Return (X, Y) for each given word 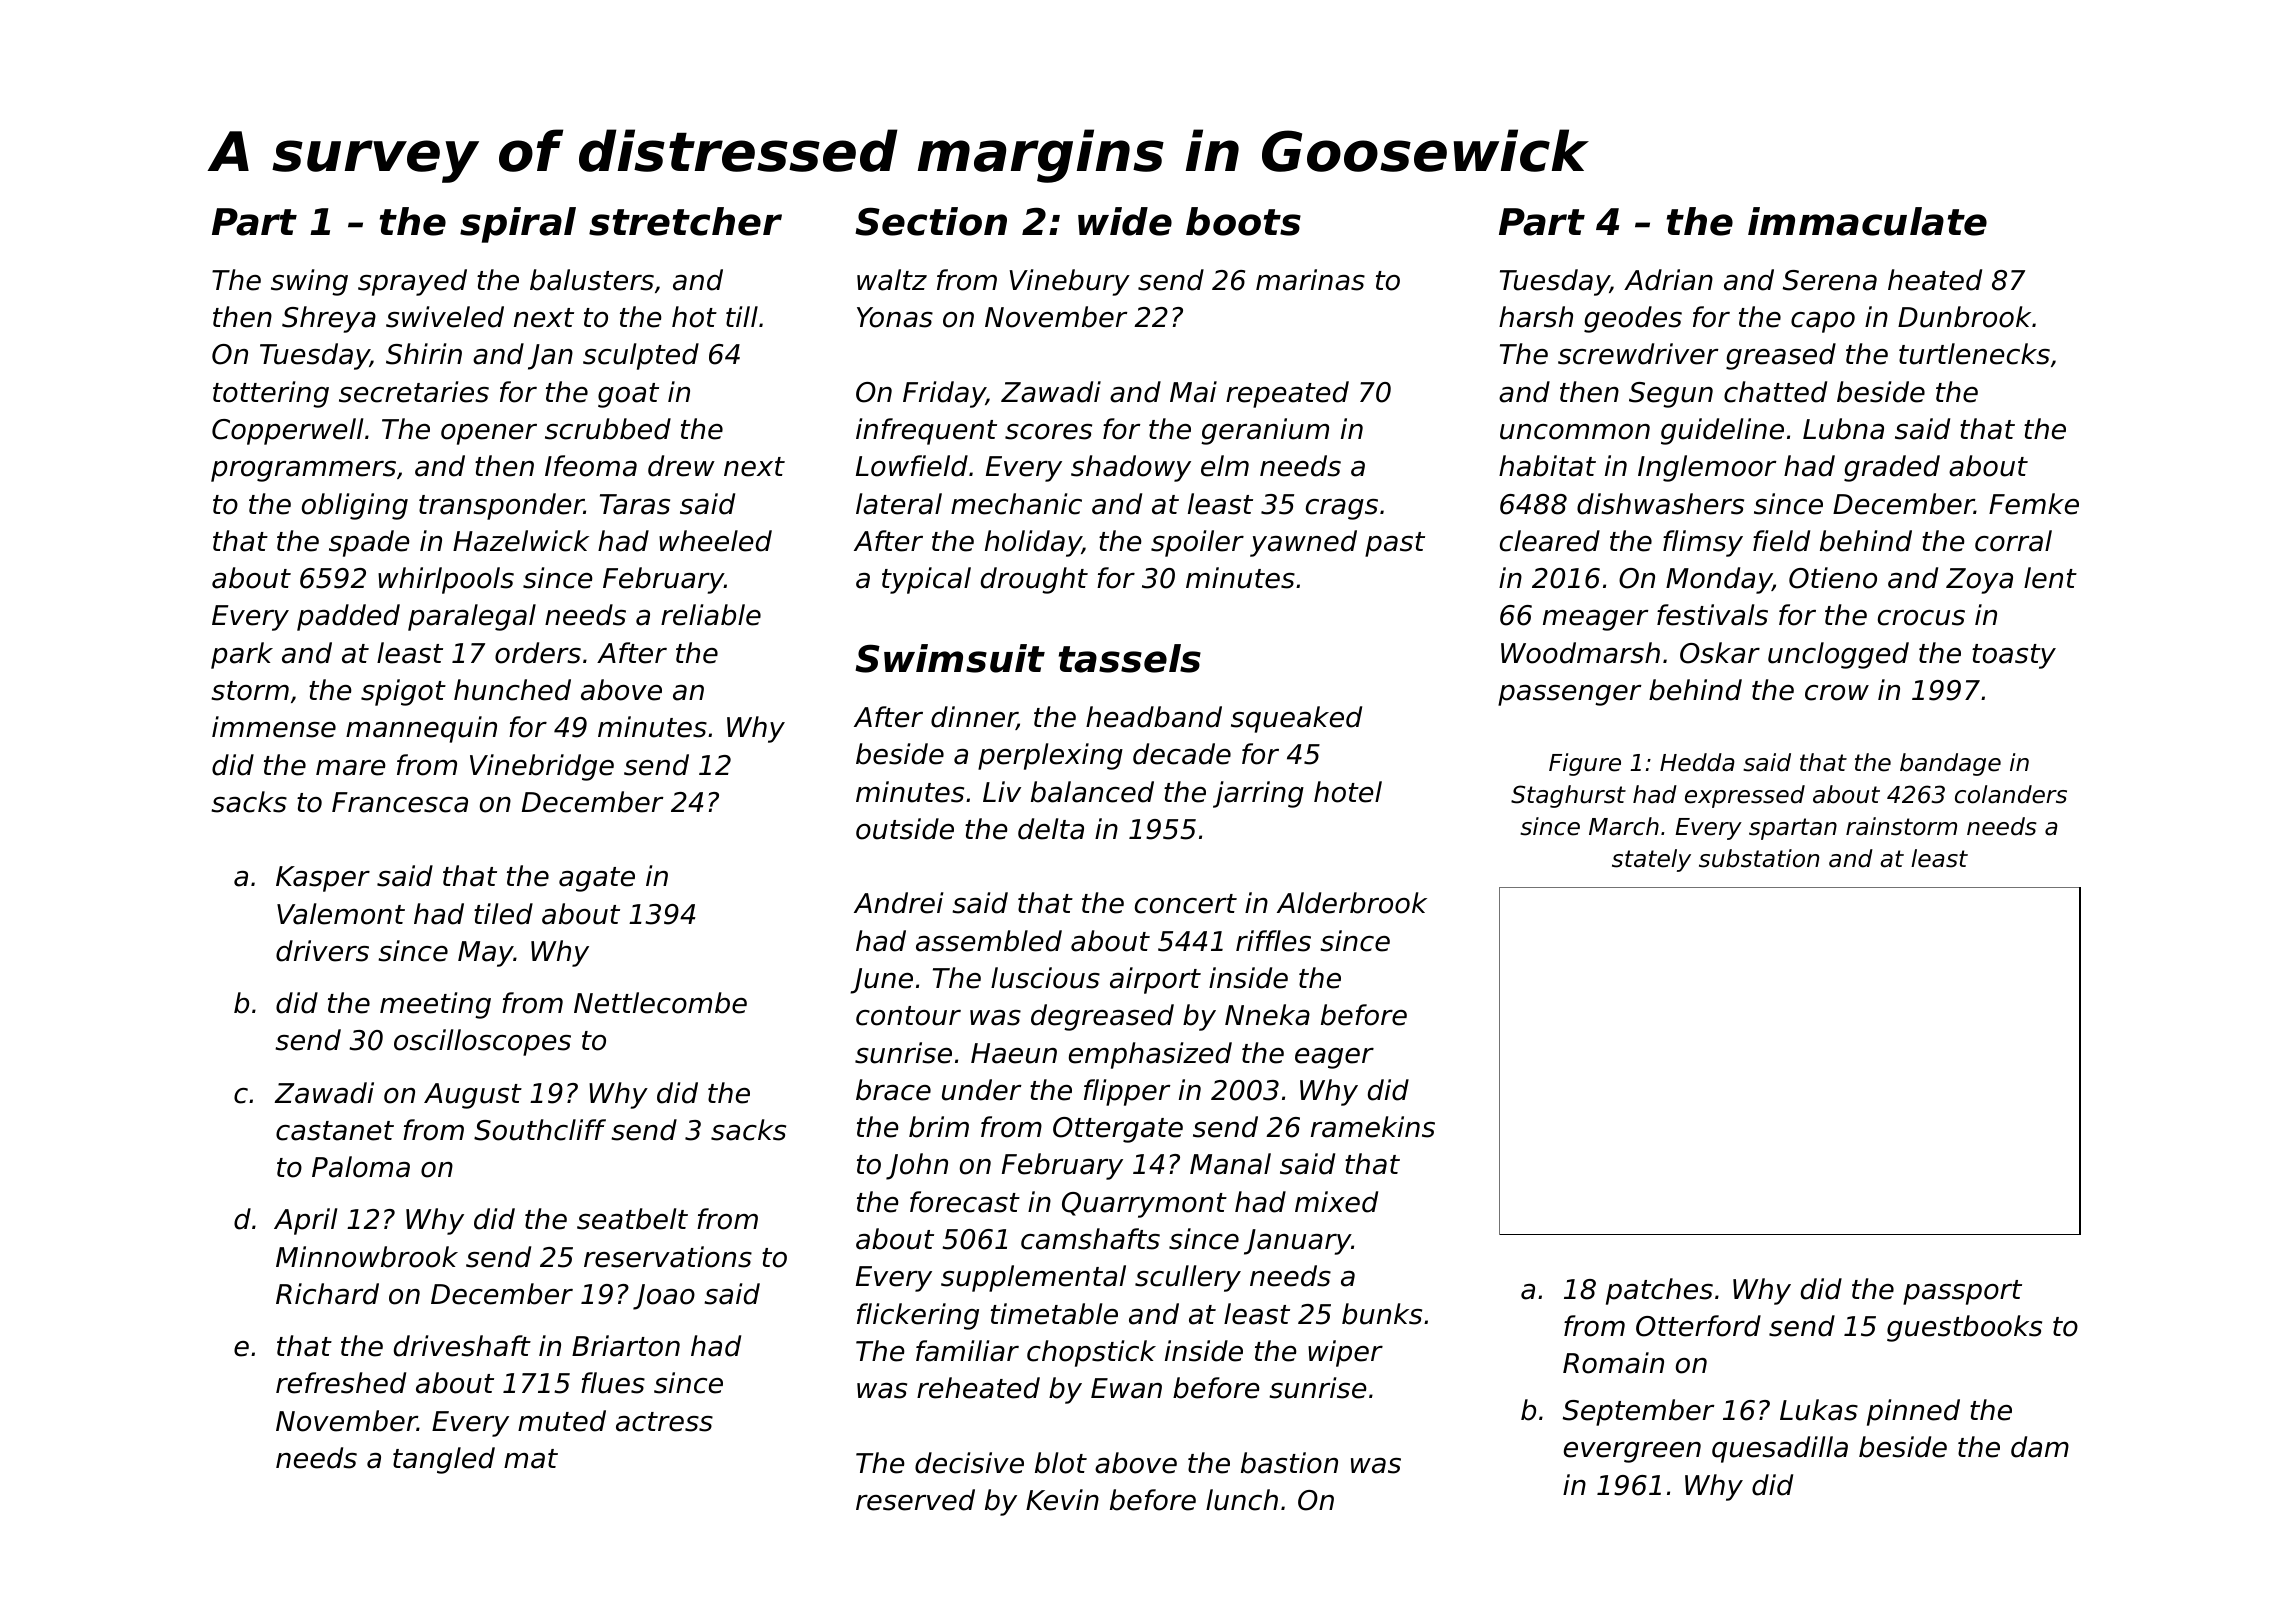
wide (1125, 221)
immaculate (1867, 221)
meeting (435, 1005)
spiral (518, 225)
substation (1759, 858)
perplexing (1050, 756)
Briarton (626, 1346)
